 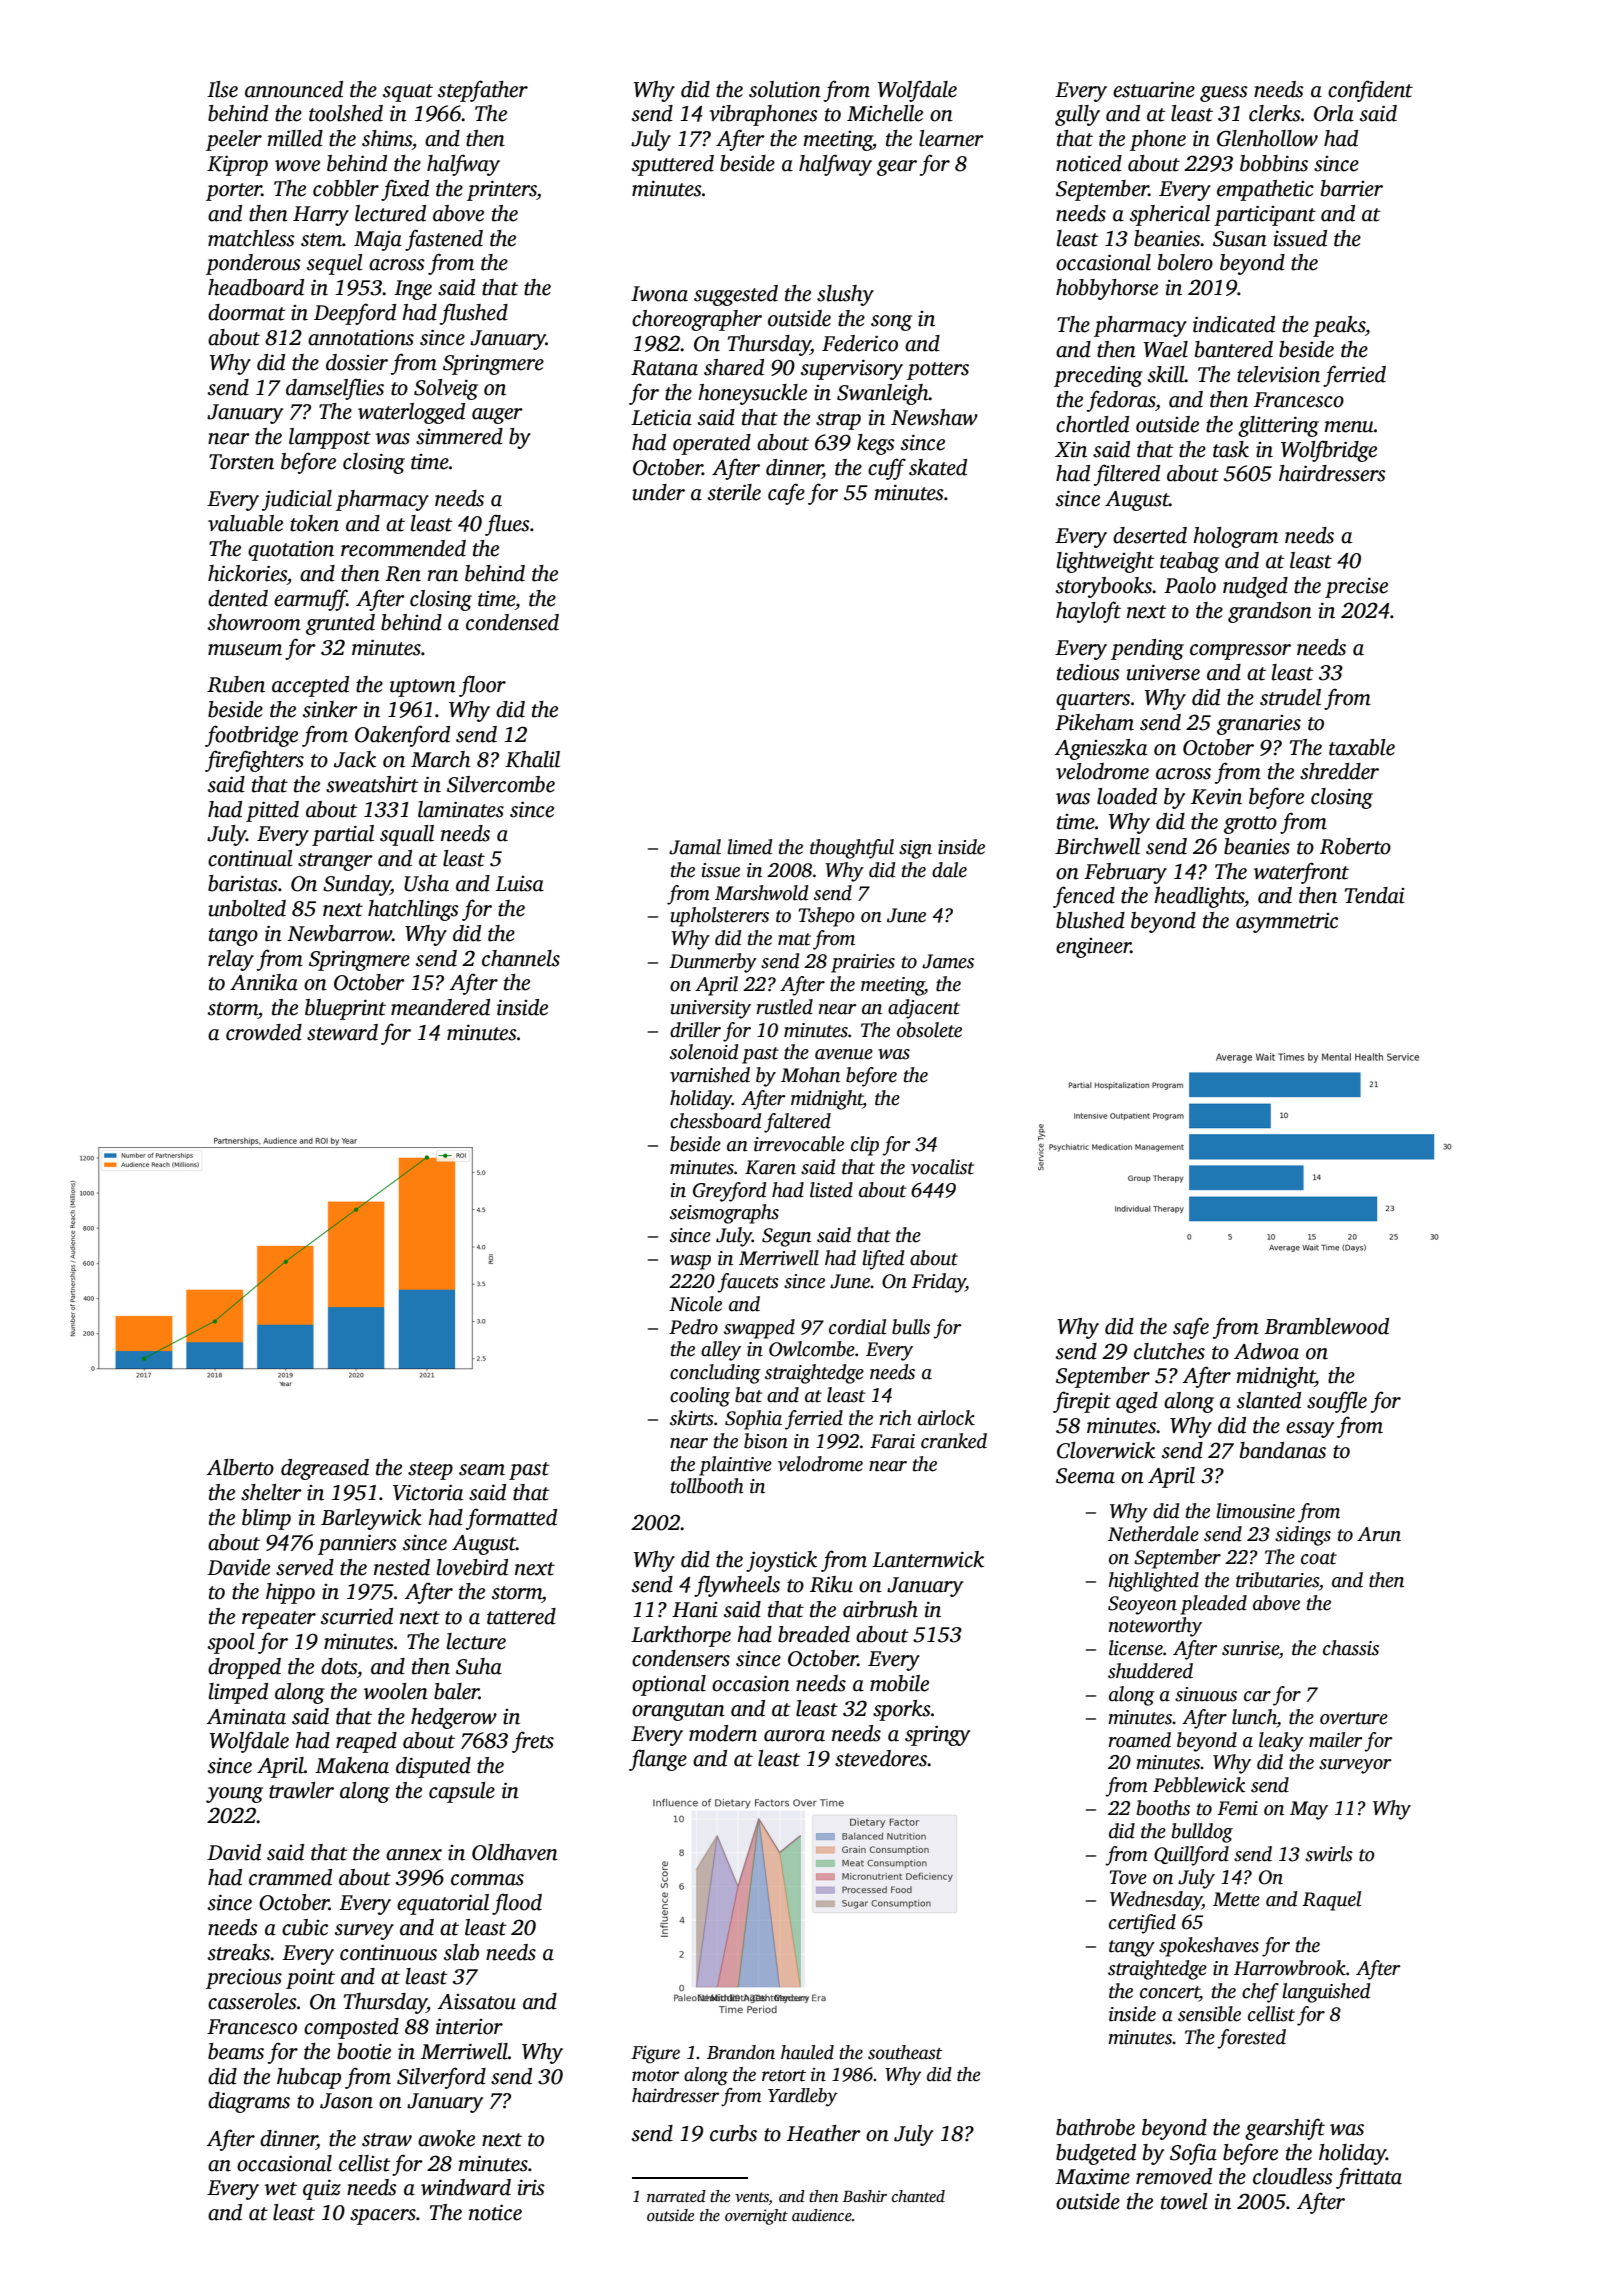 I want to click on meandered, so click(x=440, y=1007).
